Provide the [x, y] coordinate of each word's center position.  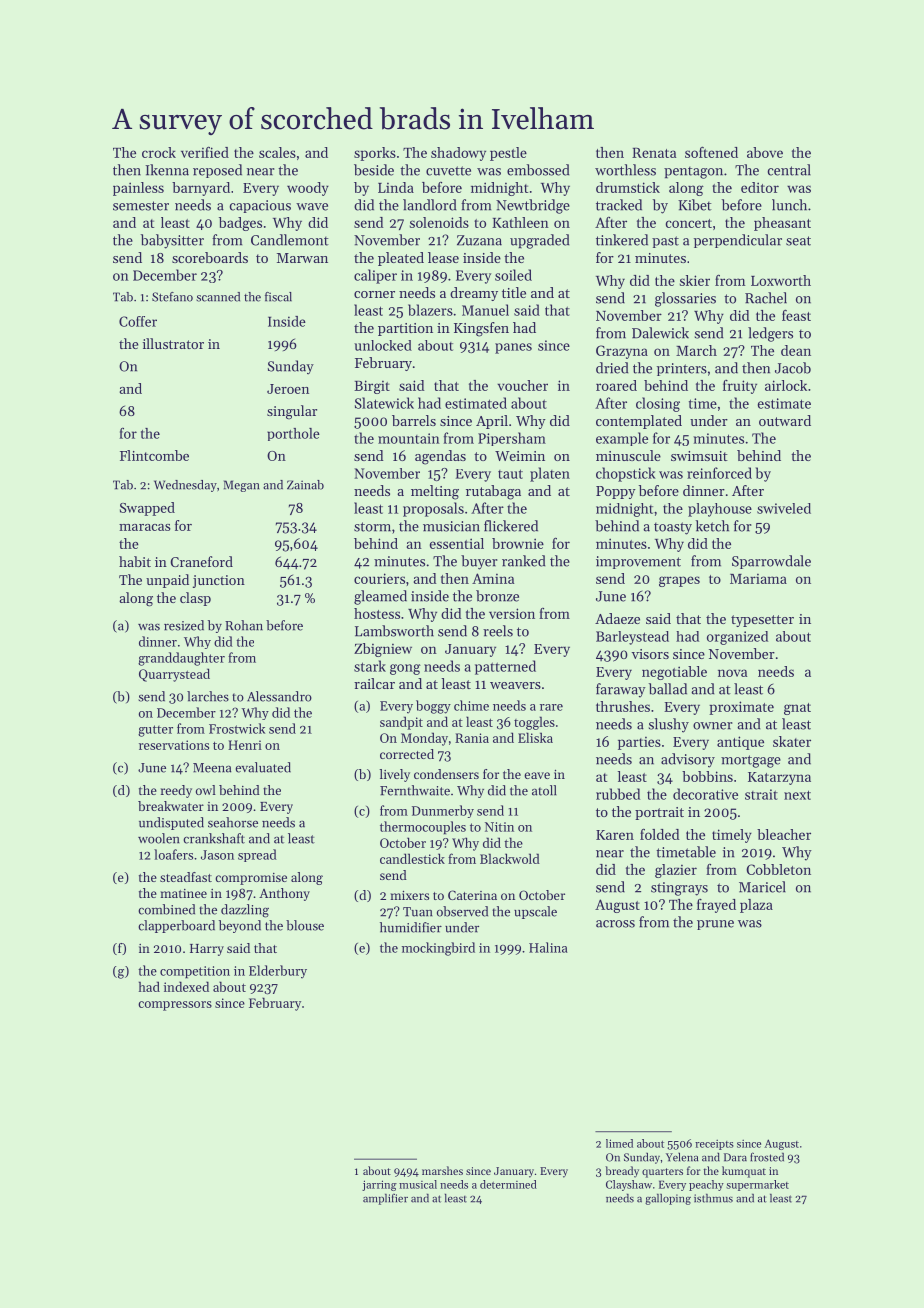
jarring [379, 1185]
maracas [145, 527]
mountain [409, 438]
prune [715, 925]
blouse [305, 925]
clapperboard [176, 926]
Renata [654, 152]
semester [141, 206]
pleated [401, 259]
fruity [740, 387]
